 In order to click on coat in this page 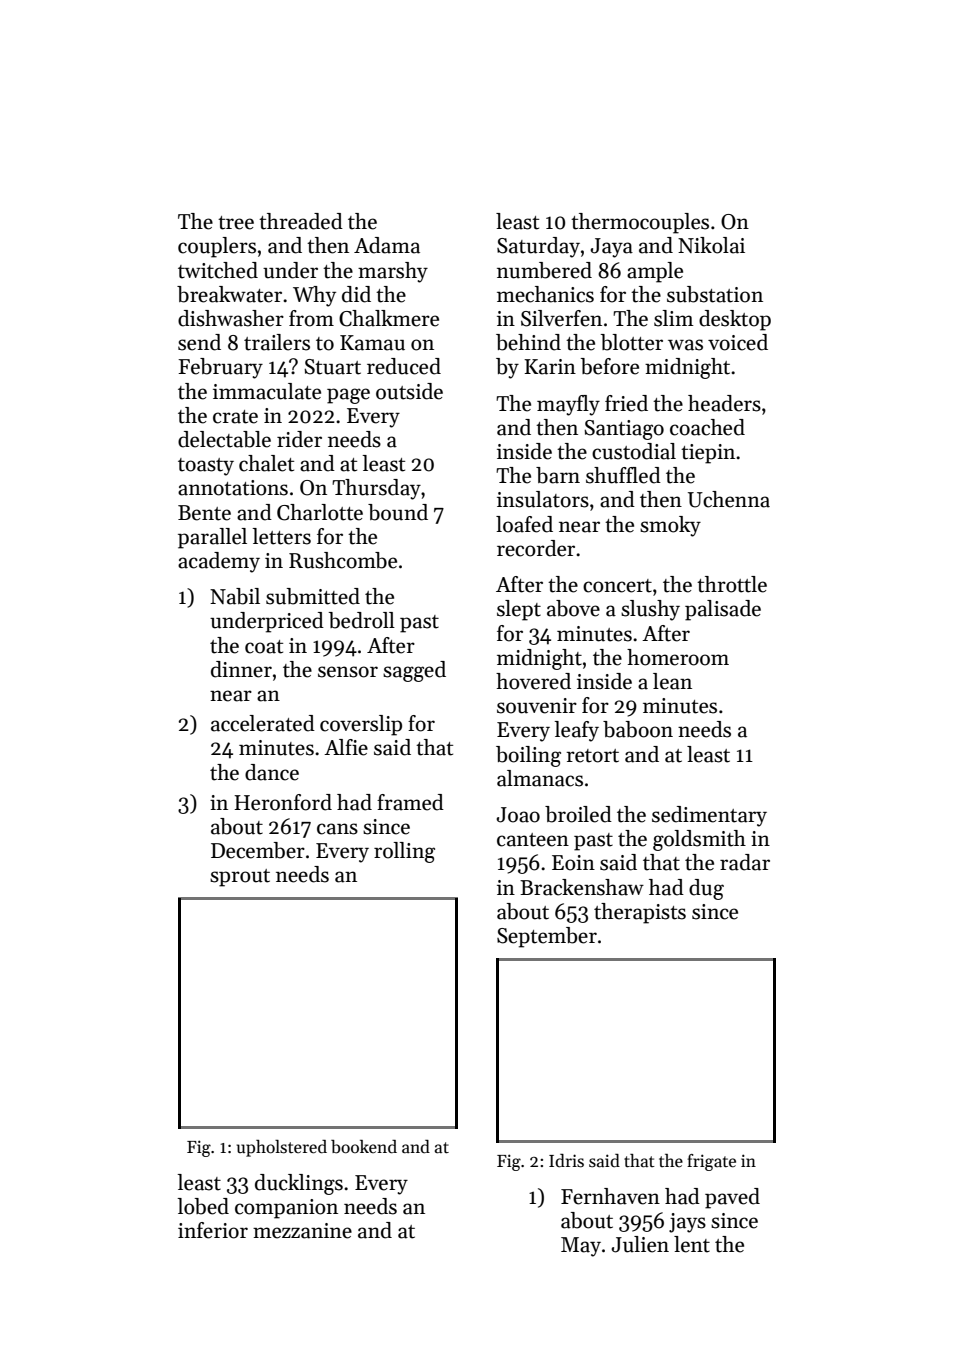, I will do `click(264, 647)`.
